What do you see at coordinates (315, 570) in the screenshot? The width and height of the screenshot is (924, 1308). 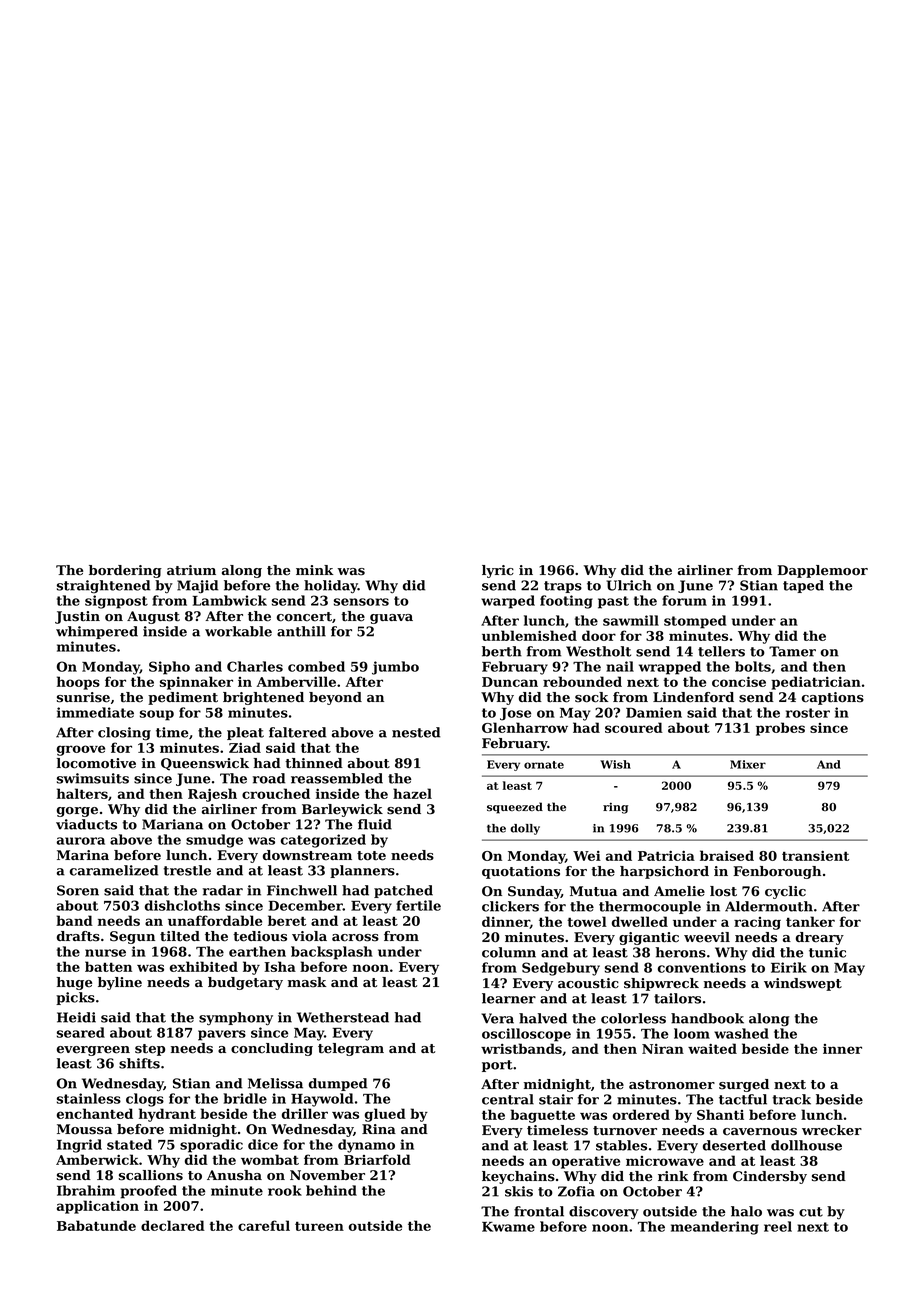 I see `mink` at bounding box center [315, 570].
